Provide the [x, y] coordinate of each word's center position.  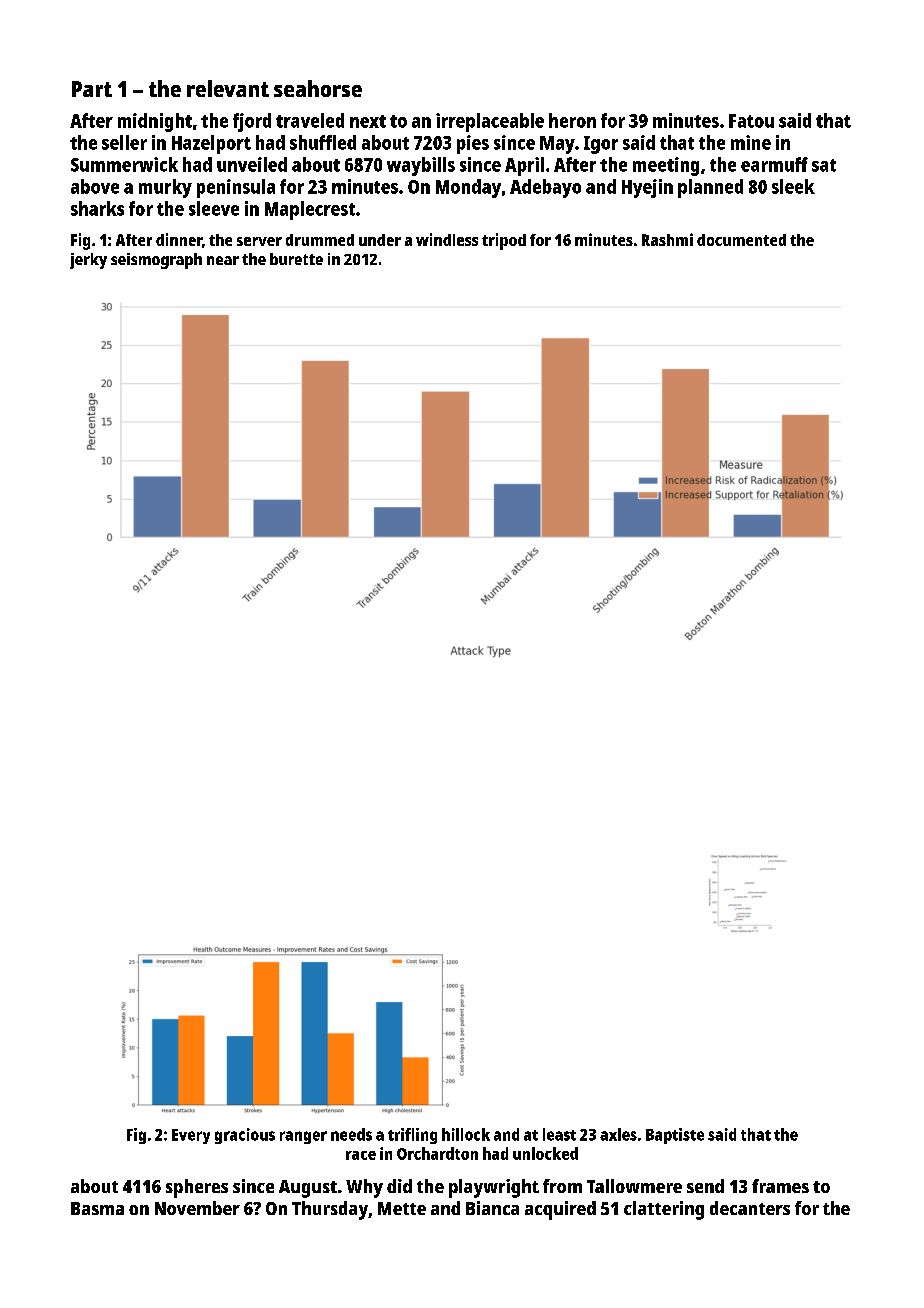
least [559, 1134]
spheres [197, 1188]
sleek [793, 186]
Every [191, 1136]
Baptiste [675, 1136]
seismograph [156, 261]
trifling [412, 1136]
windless [447, 239]
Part [92, 89]
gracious [245, 1136]
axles [618, 1134]
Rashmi [667, 239]
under [380, 240]
